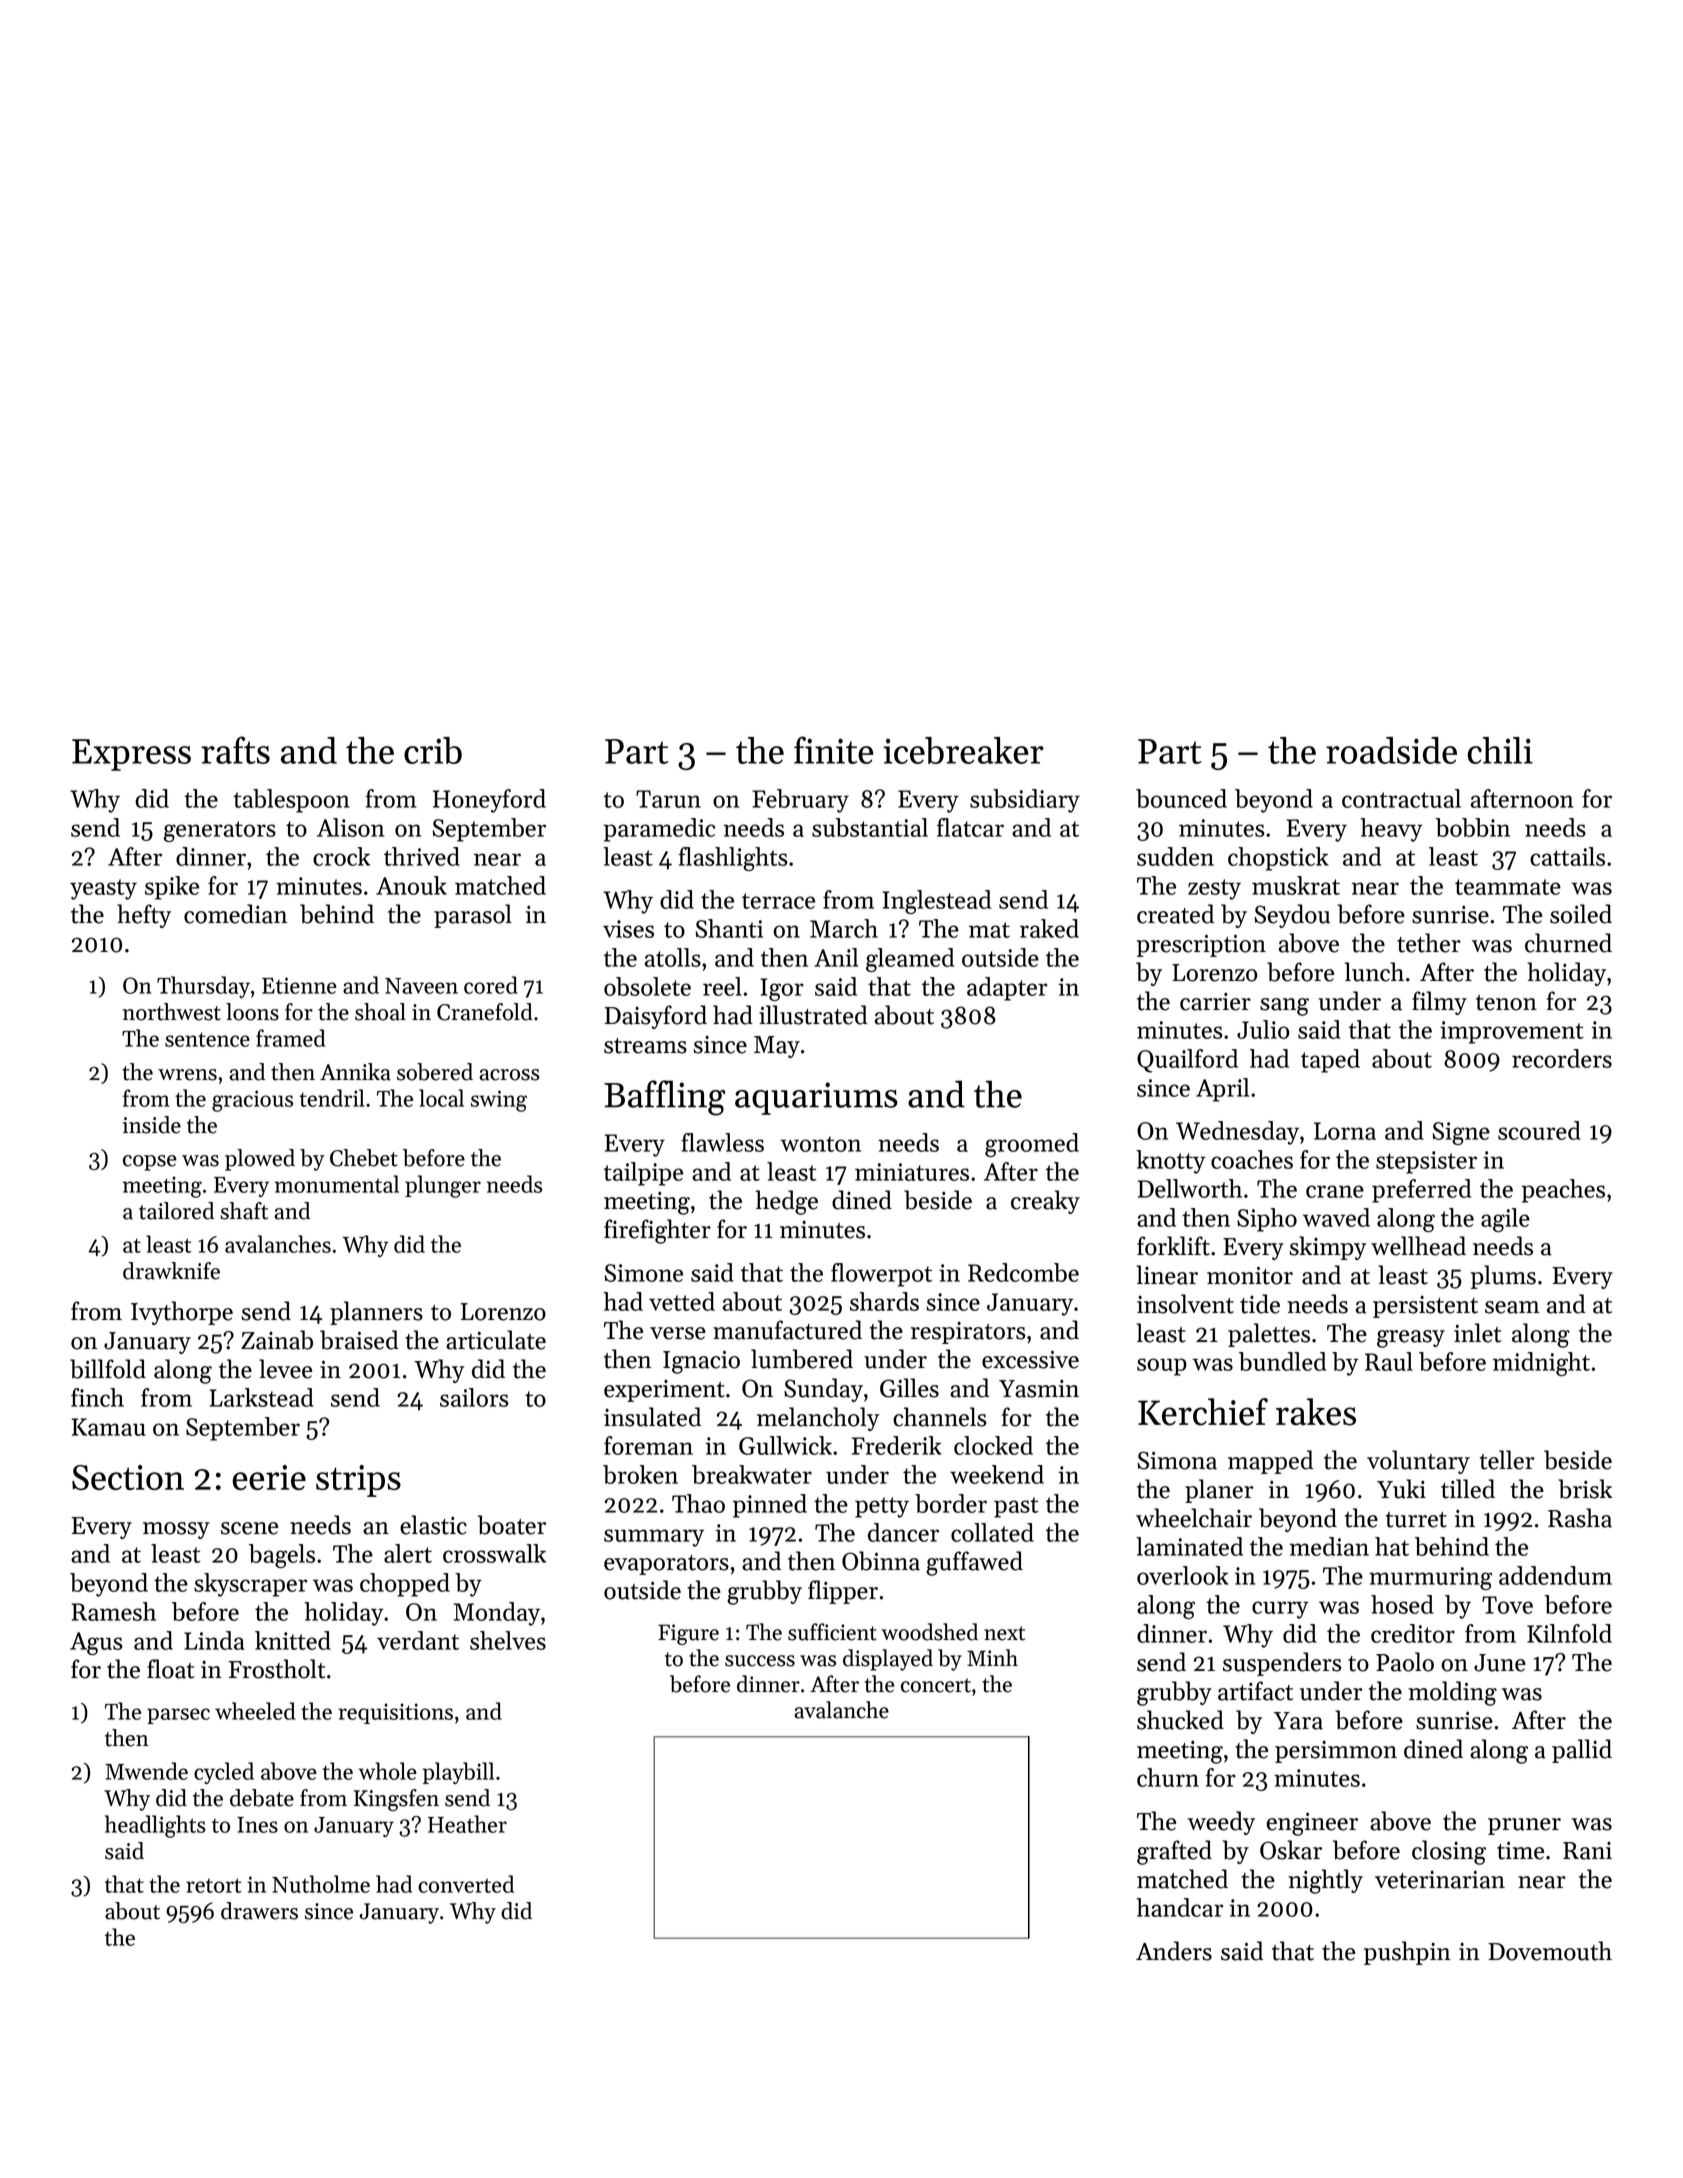 Image resolution: width=1683 pixels, height=2178 pixels. Describe the element at coordinates (647, 986) in the image. I see `obsolete` at that location.
